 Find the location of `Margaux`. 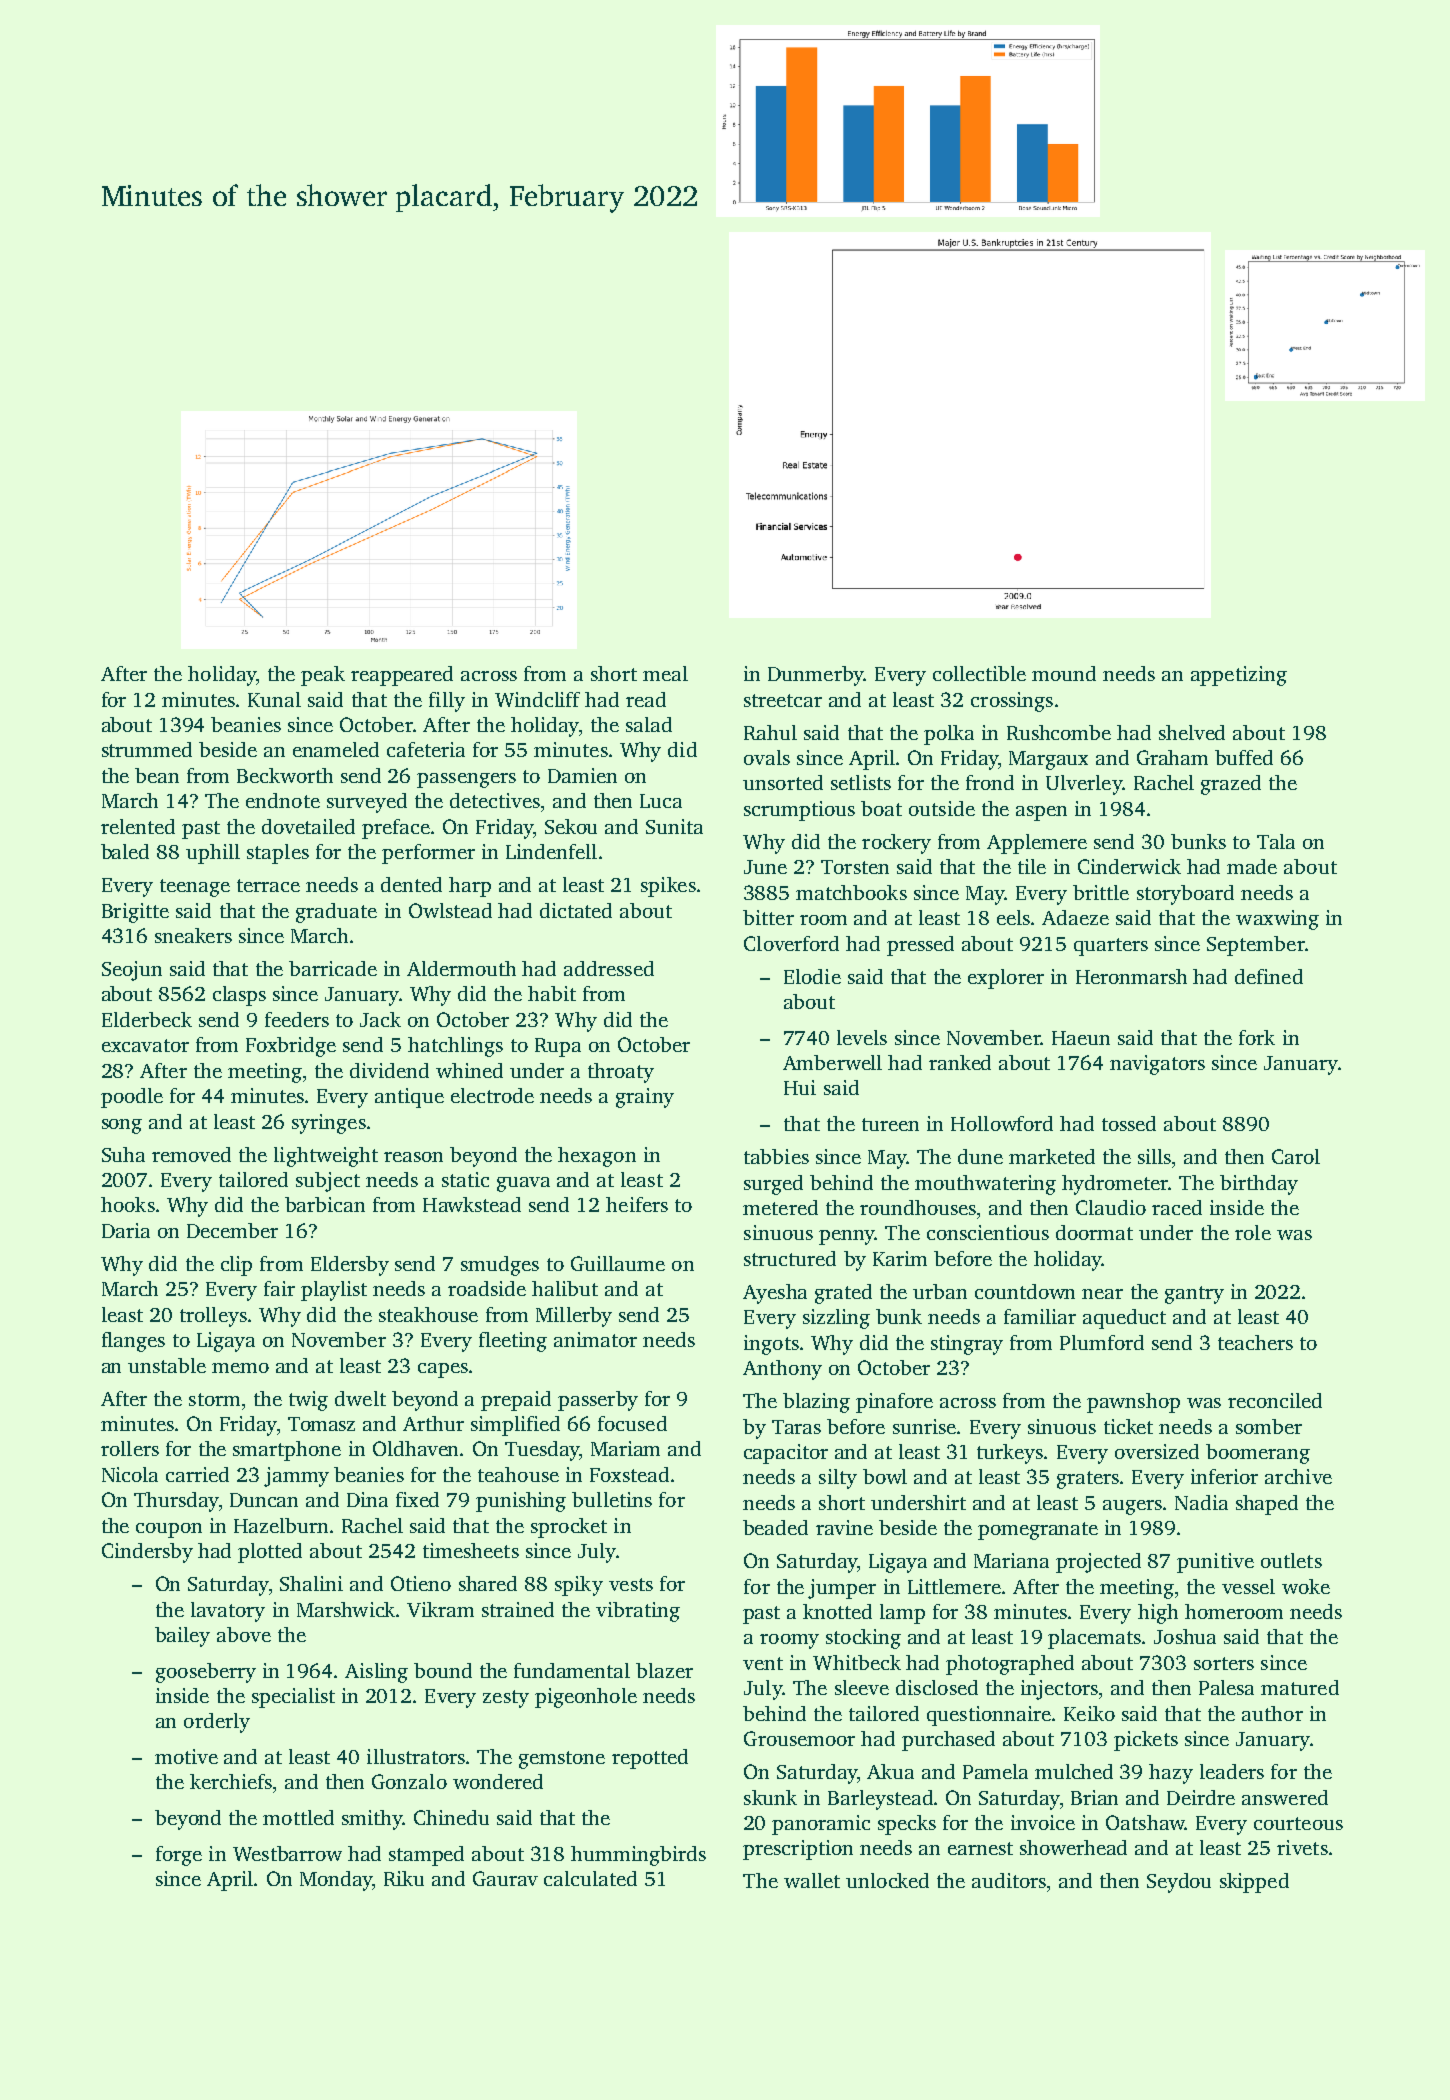

Margaux is located at coordinates (1048, 760).
